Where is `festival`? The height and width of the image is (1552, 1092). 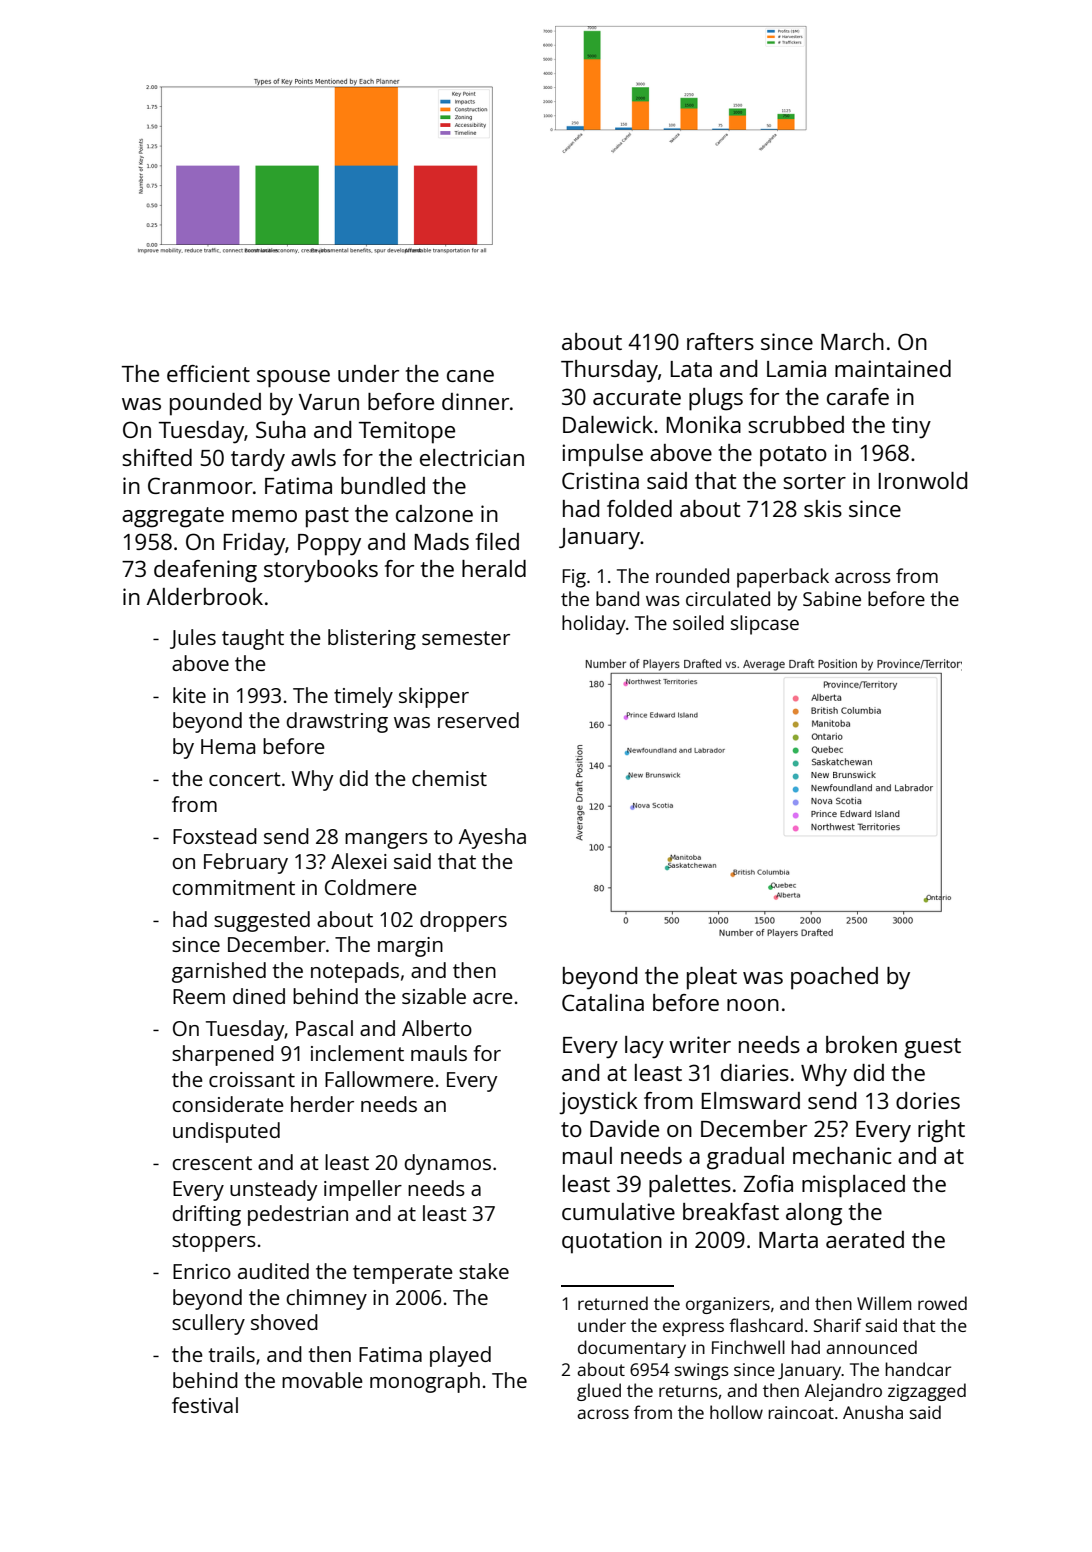 festival is located at coordinates (205, 1405).
